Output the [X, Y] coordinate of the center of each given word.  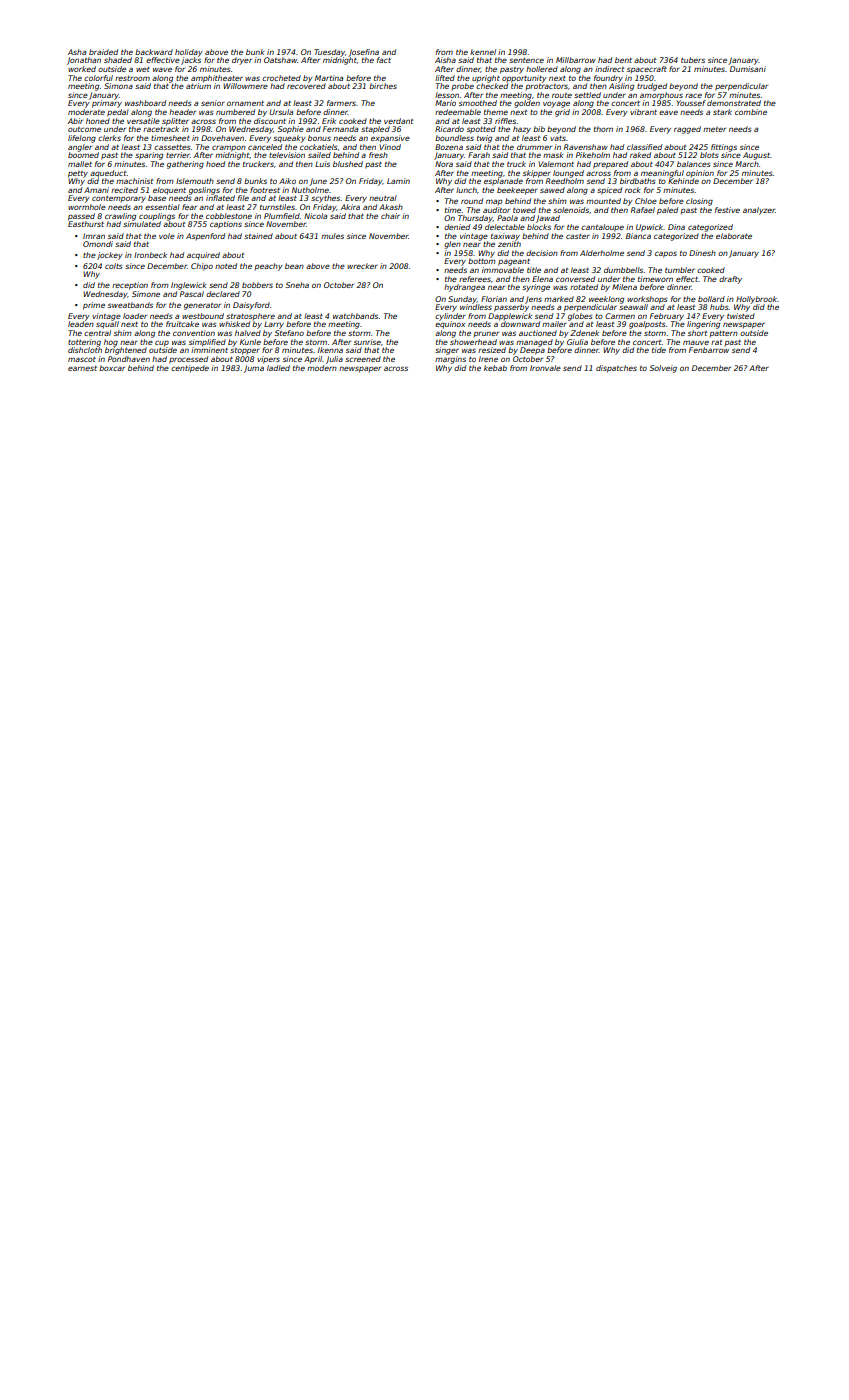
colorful [98, 78]
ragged [687, 130]
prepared [610, 165]
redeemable [458, 112]
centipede [190, 369]
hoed [215, 164]
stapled [375, 130]
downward [520, 324]
